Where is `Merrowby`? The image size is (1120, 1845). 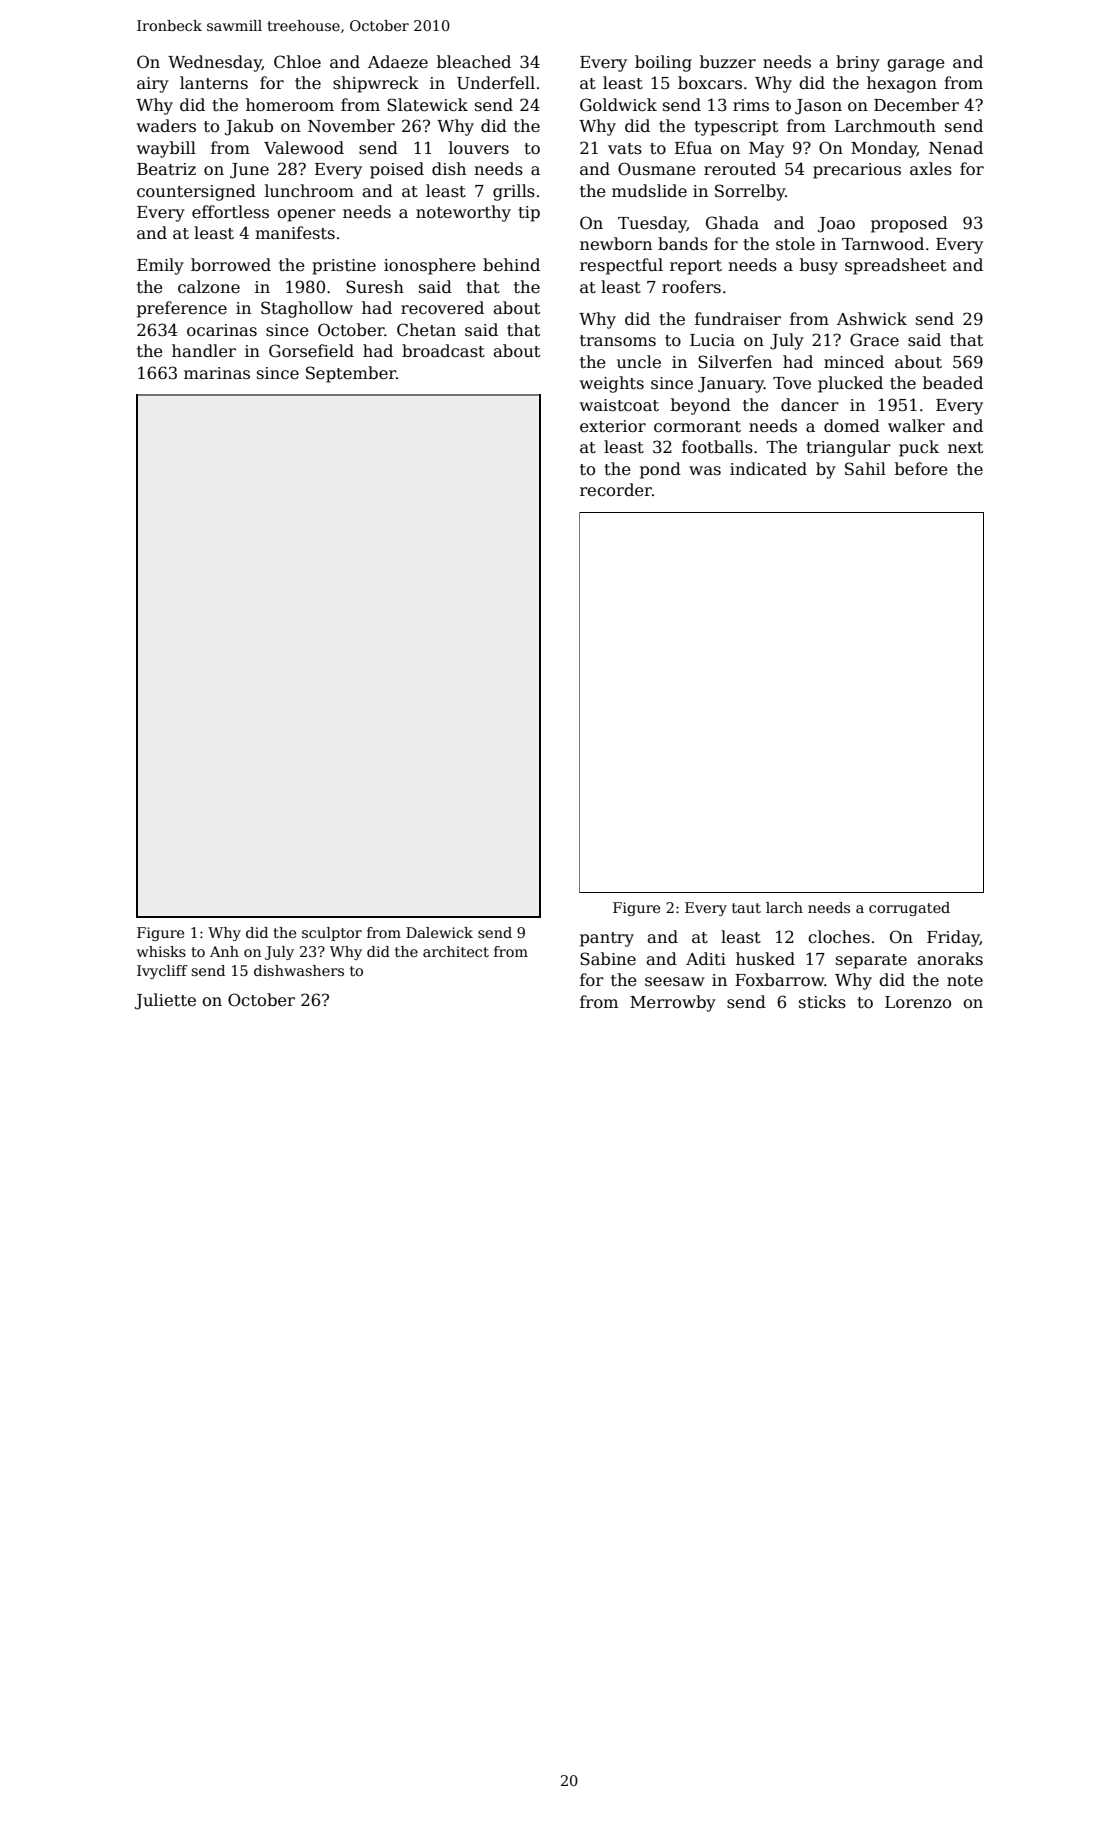 Merrowby is located at coordinates (673, 1003).
